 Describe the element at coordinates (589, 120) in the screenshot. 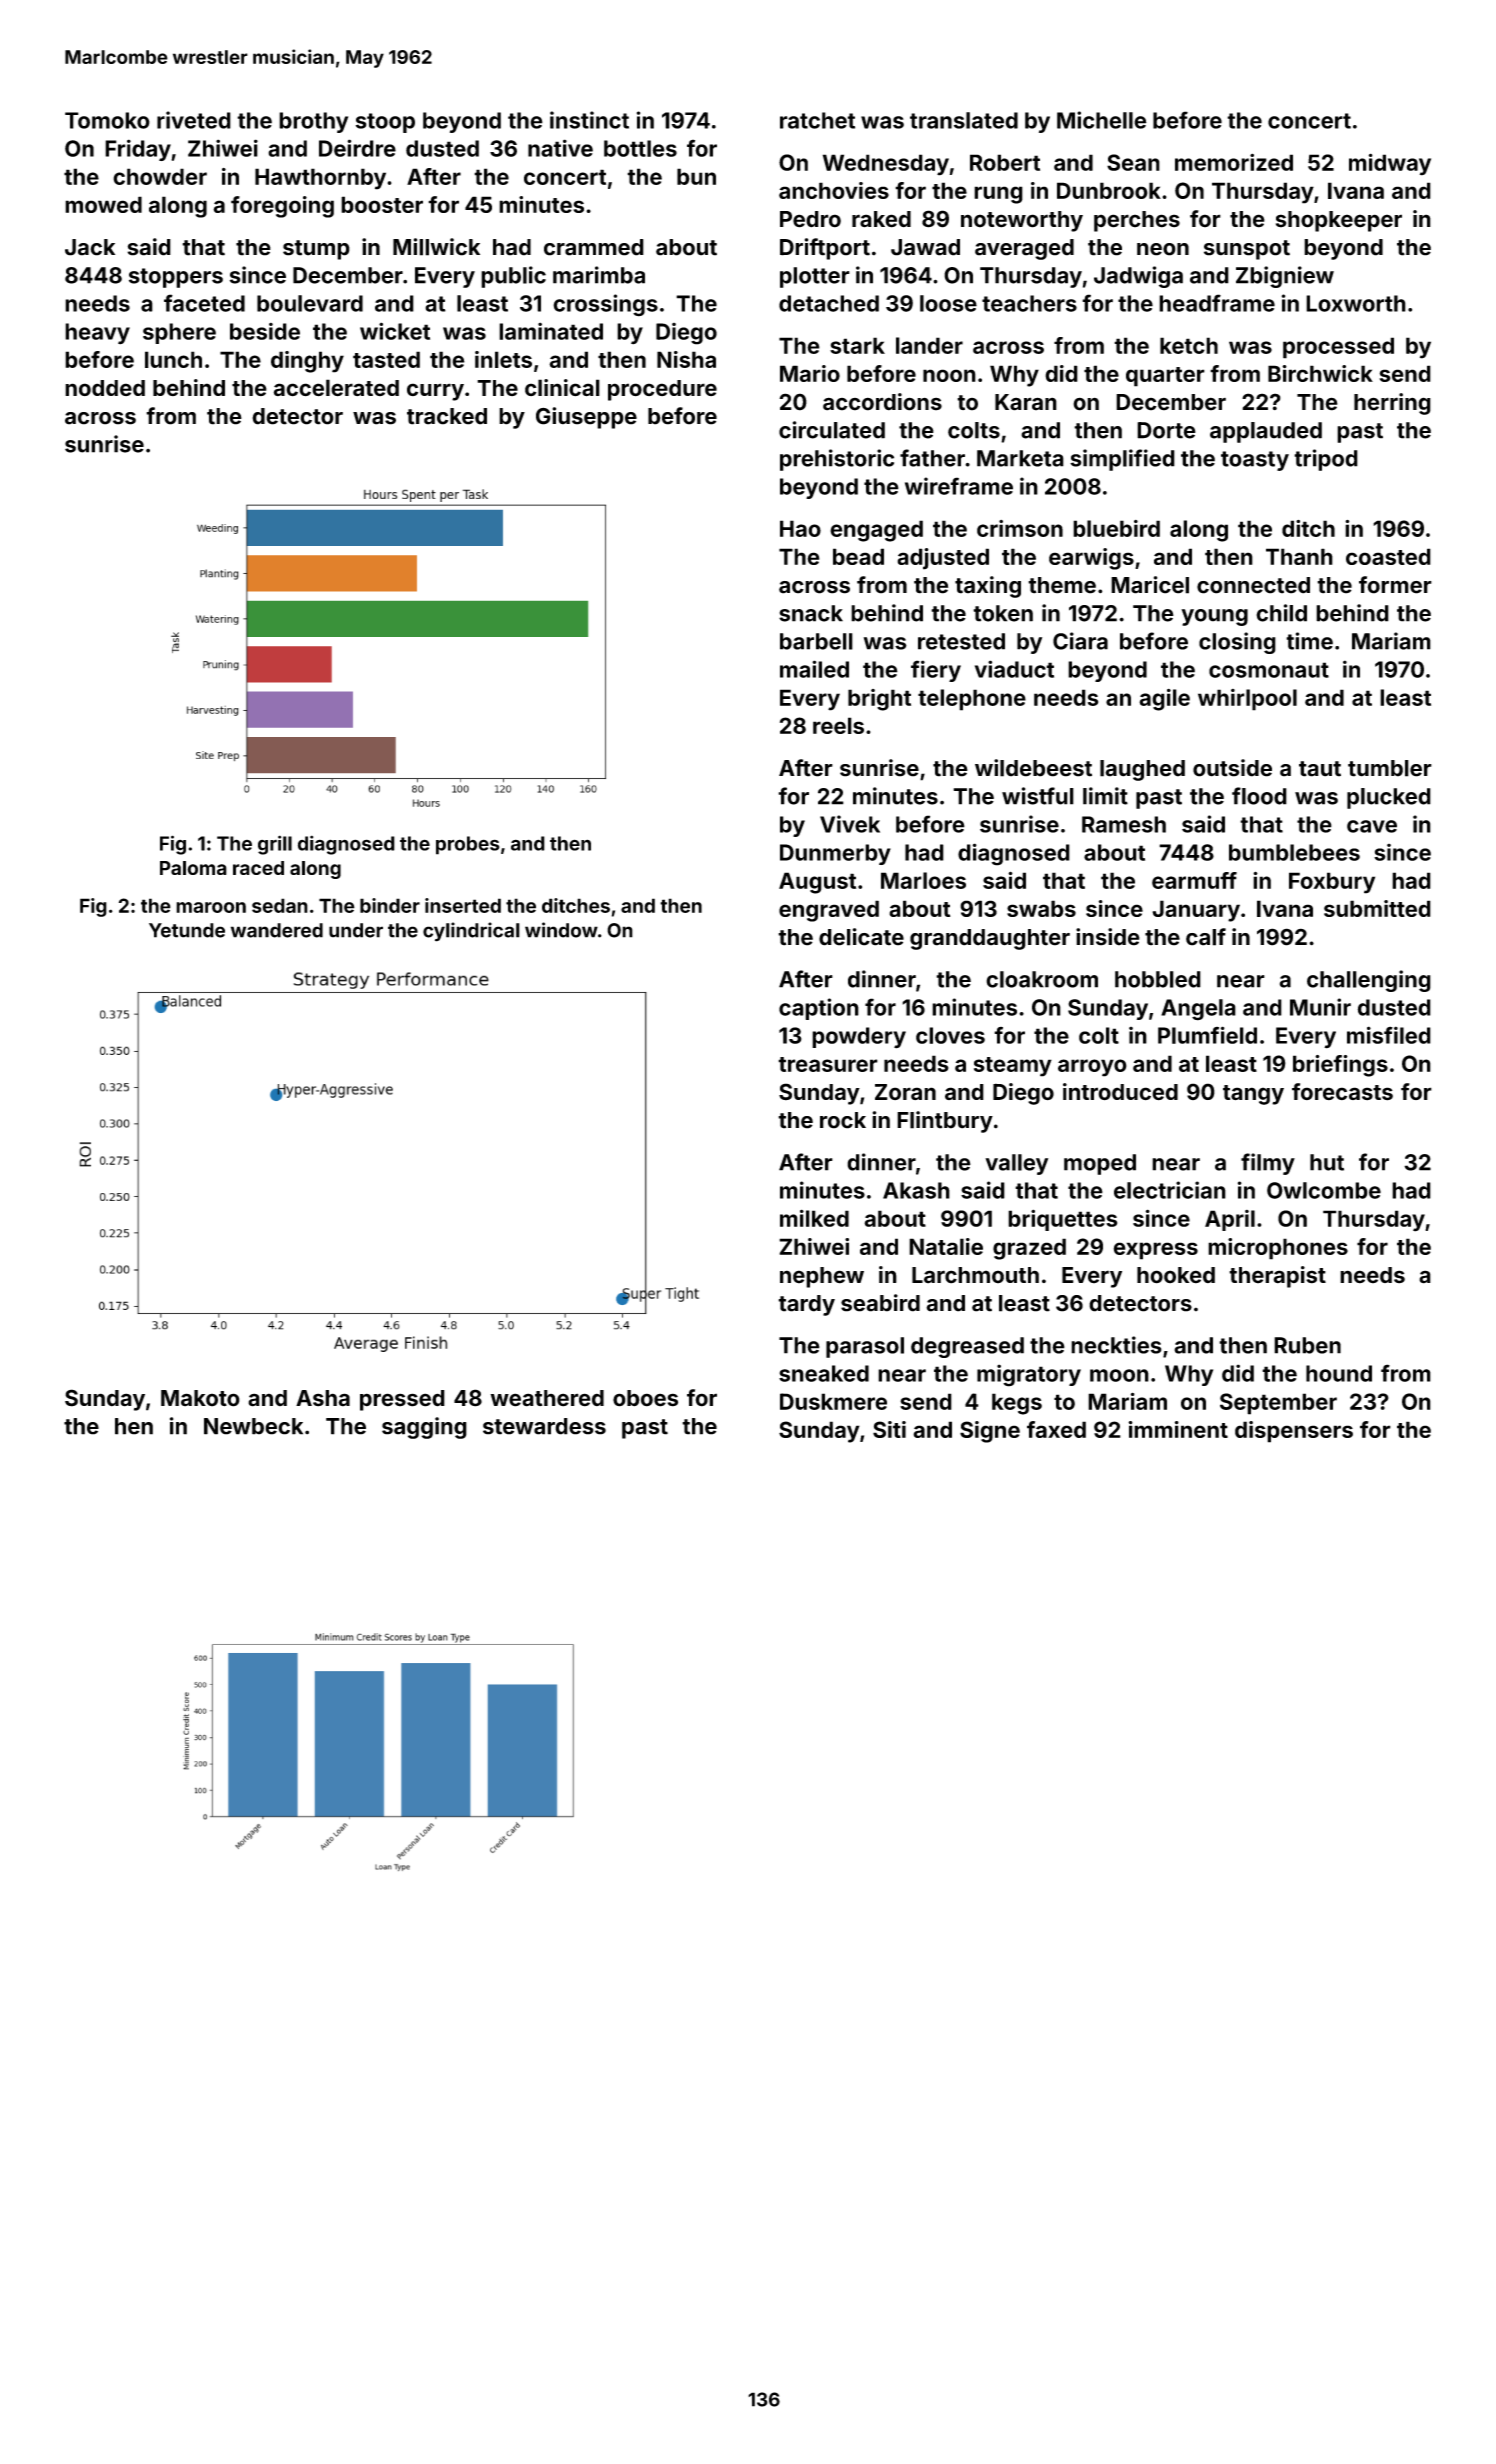

I see `instinct` at that location.
